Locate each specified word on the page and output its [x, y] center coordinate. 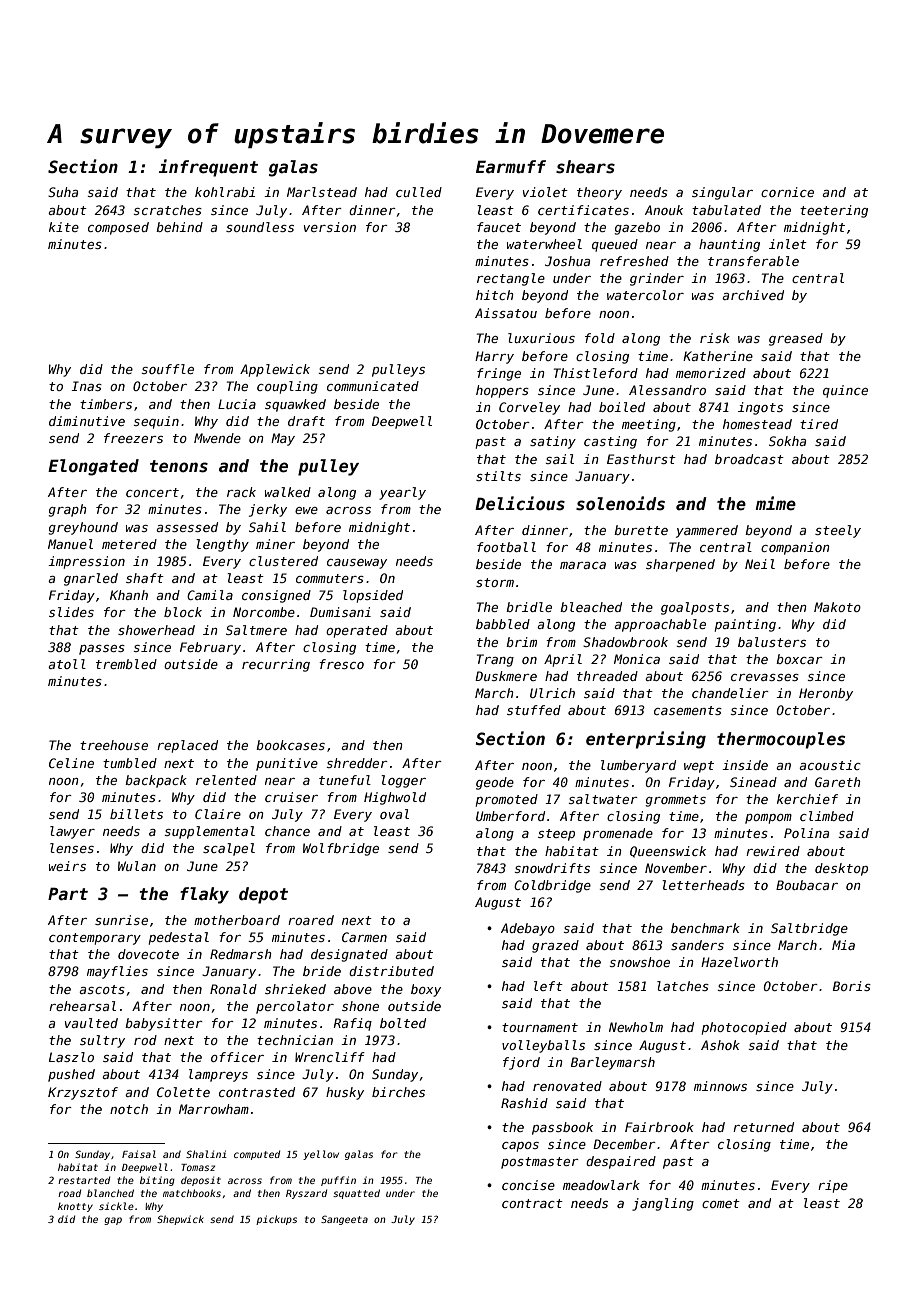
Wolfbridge [341, 849]
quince [845, 391]
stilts [498, 476]
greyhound [83, 528]
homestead [757, 424]
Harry [494, 357]
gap [113, 1221]
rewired [773, 851]
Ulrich [552, 693]
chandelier [730, 693]
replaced [187, 746]
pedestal [179, 938]
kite [64, 227]
